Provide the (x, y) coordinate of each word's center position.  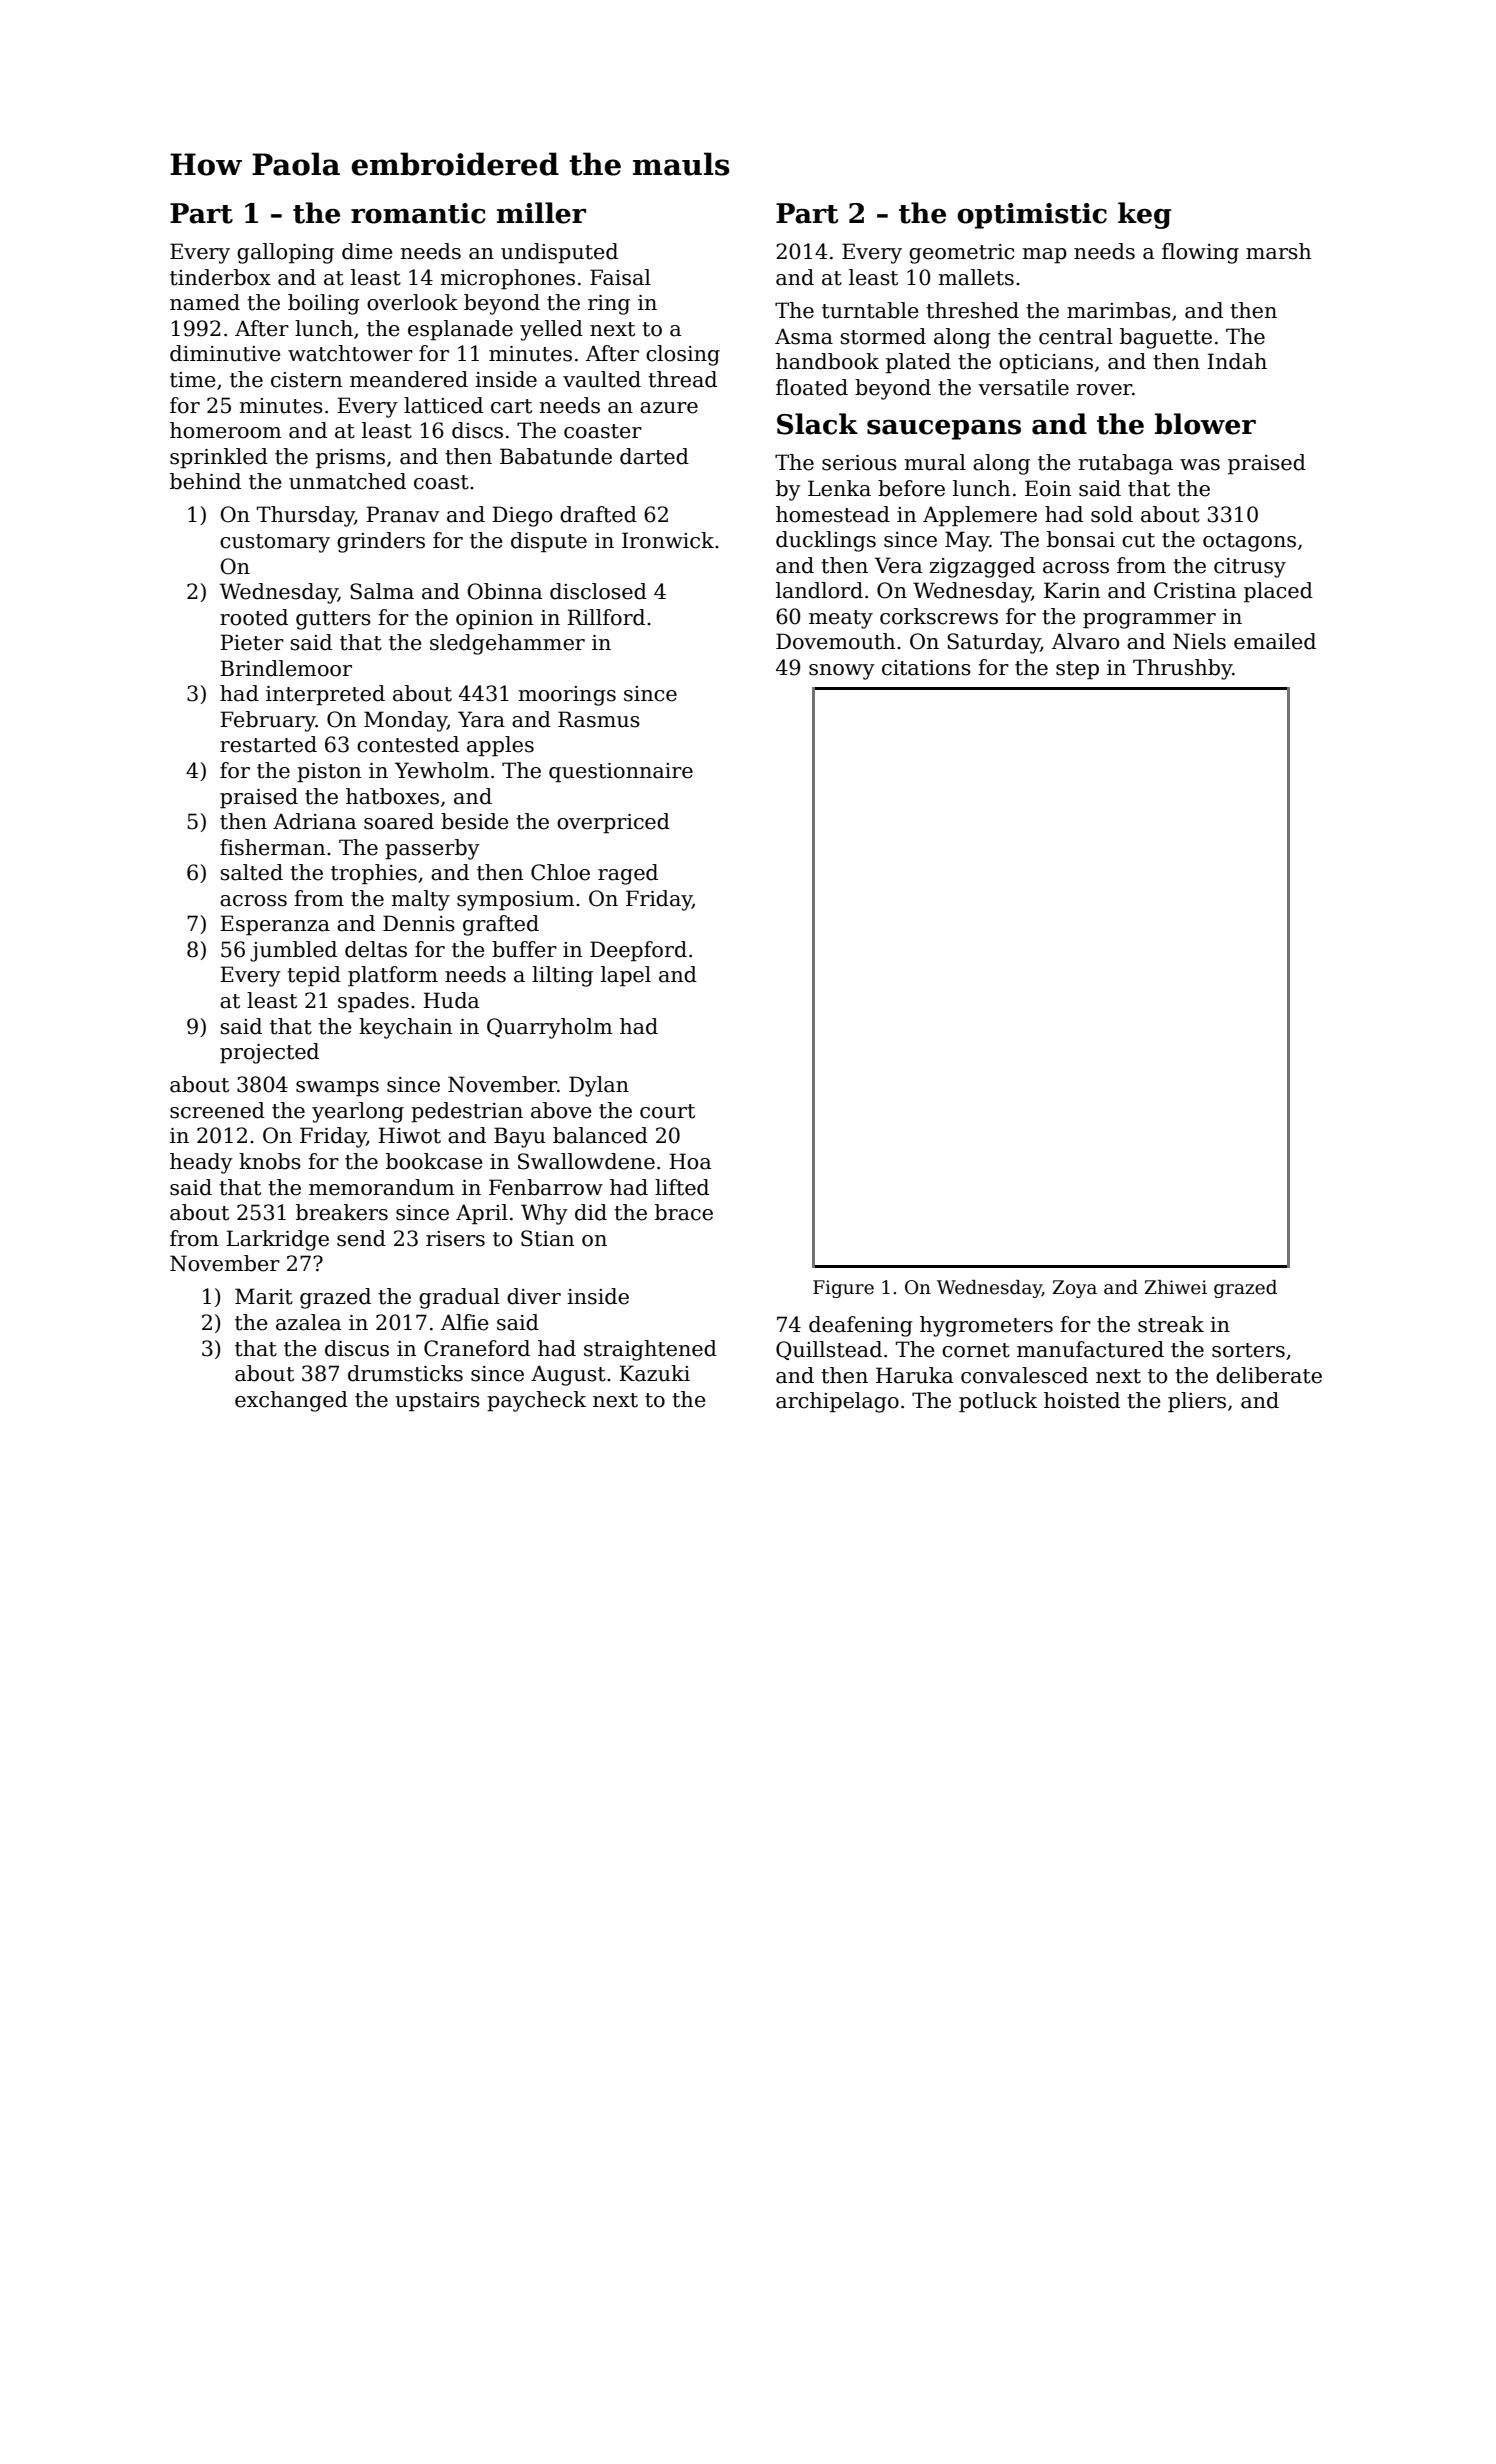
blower (1205, 424)
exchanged (291, 1401)
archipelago (837, 1402)
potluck (998, 1402)
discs (477, 430)
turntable (870, 310)
